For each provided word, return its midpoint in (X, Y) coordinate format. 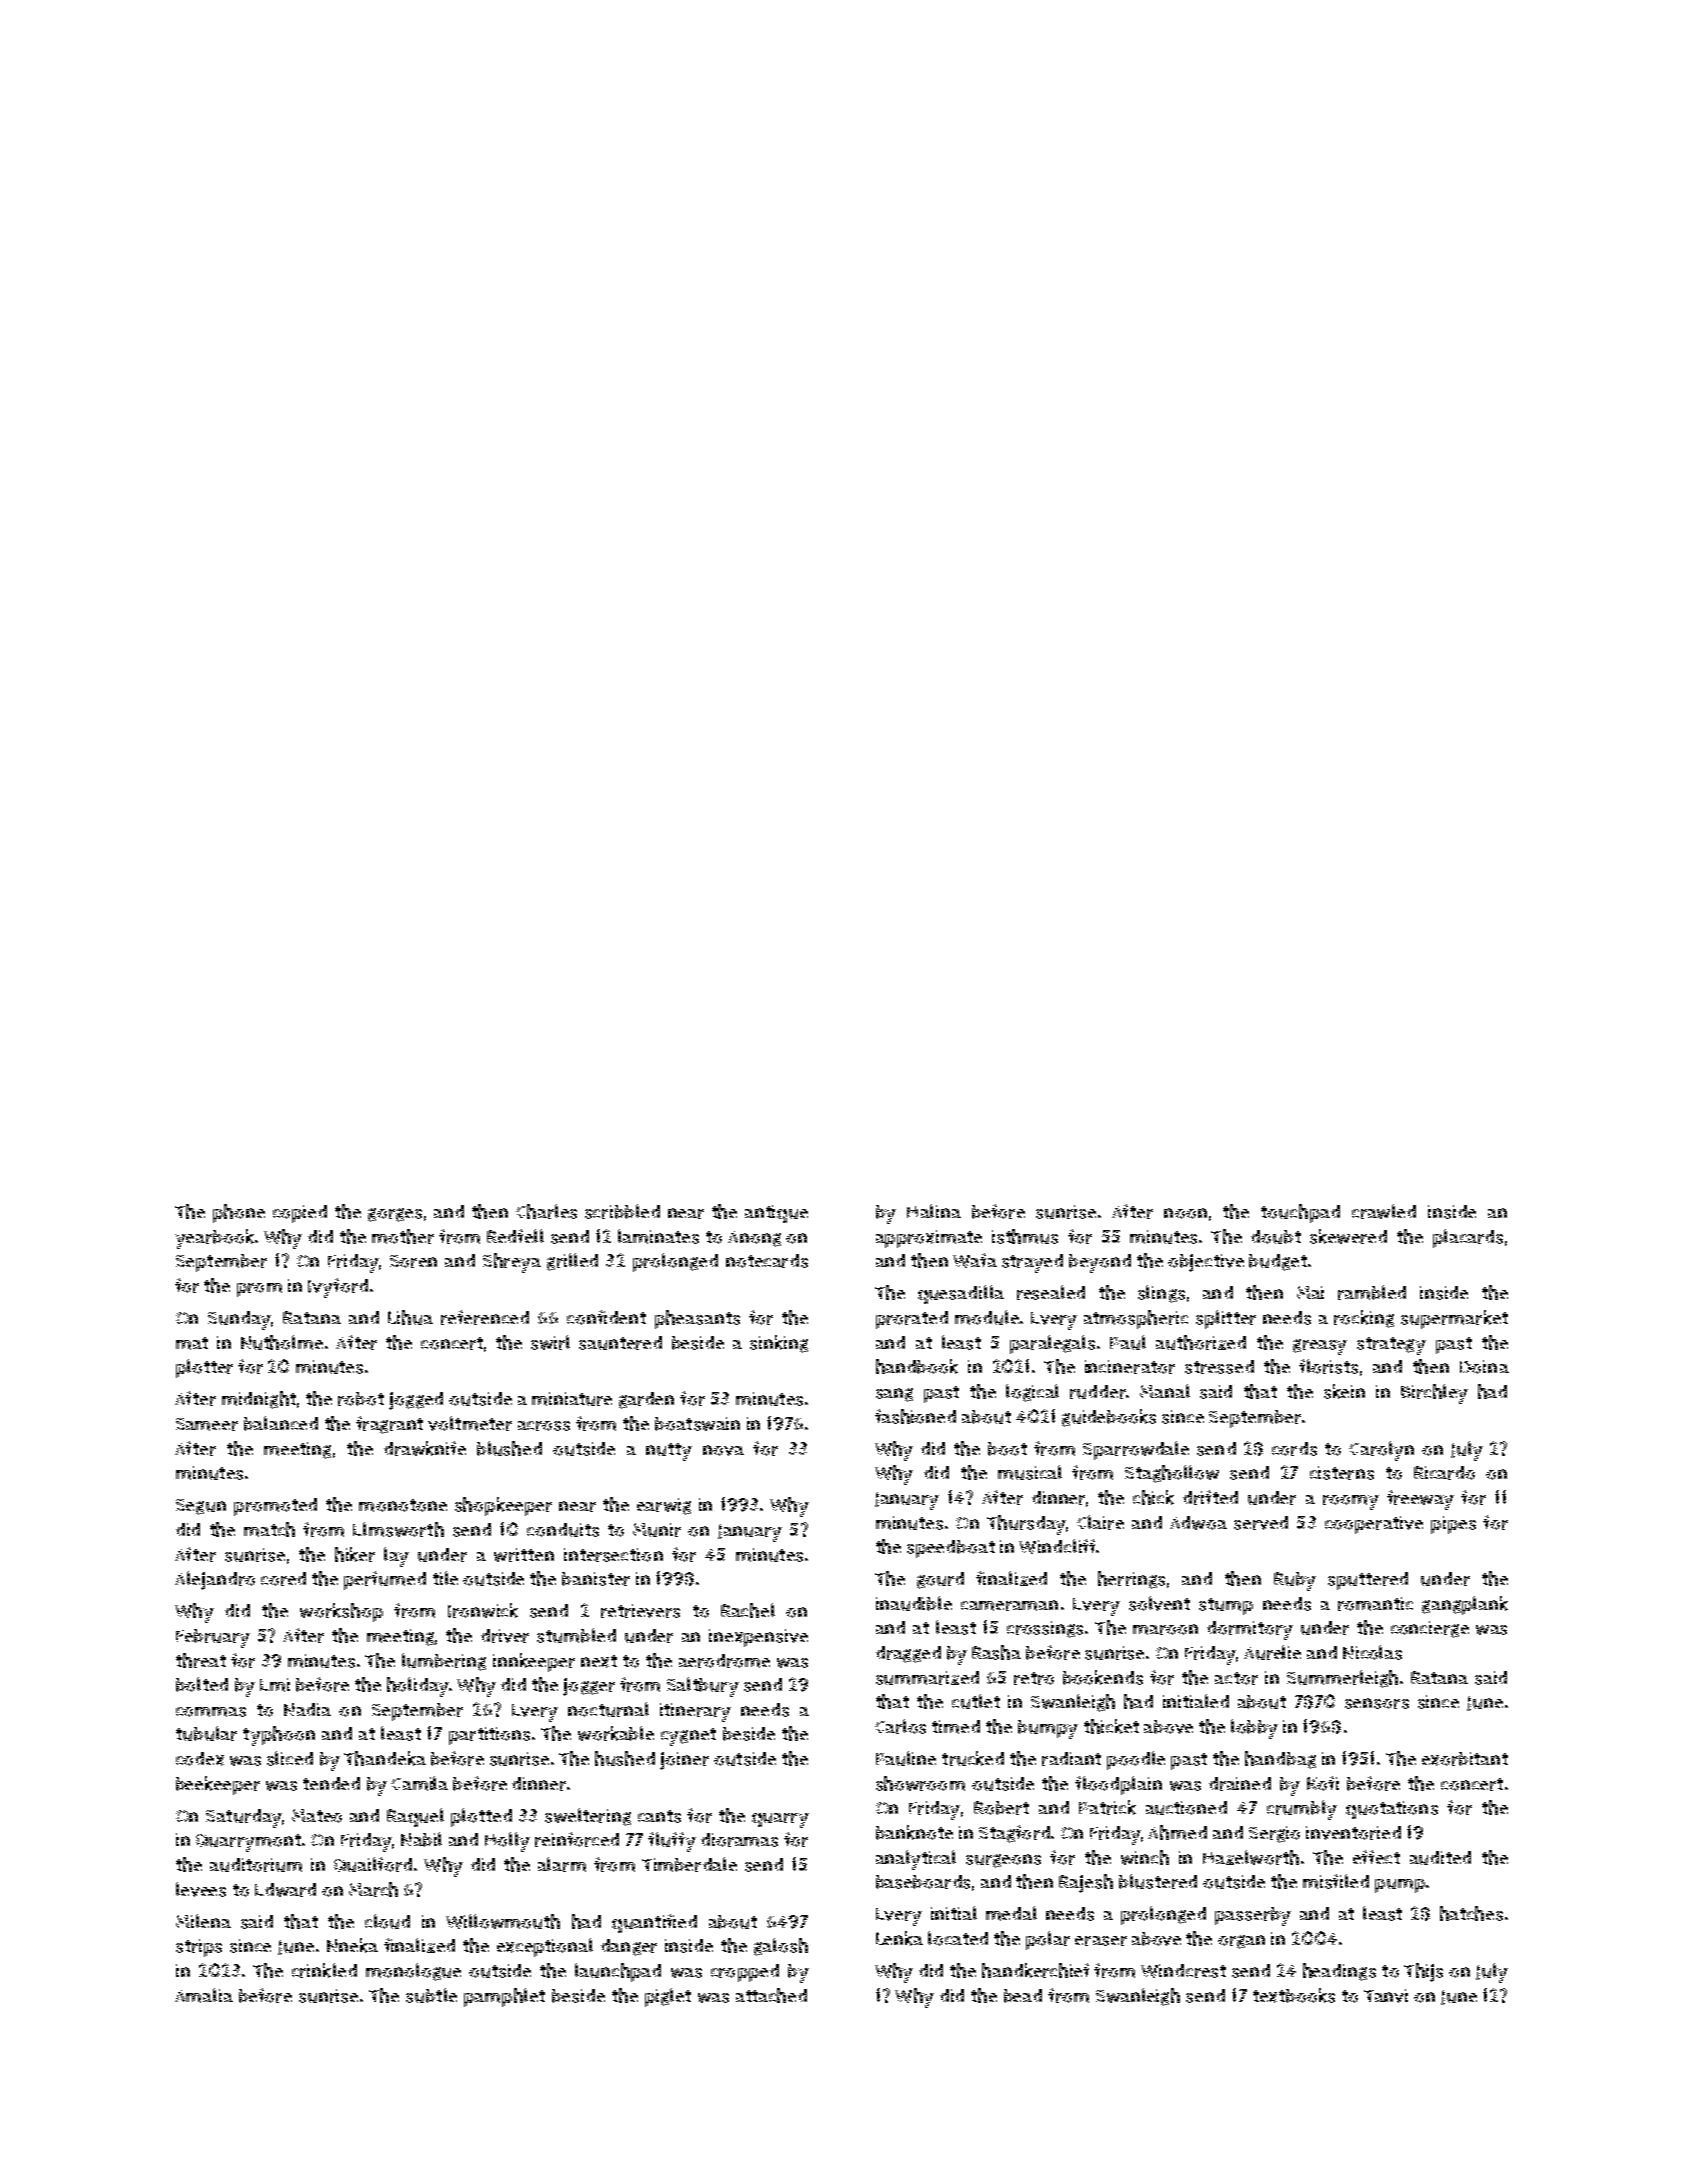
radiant (1071, 1759)
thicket (1111, 1726)
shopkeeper (503, 1506)
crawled (1384, 1211)
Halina (934, 1211)
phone (239, 1213)
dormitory (1250, 1630)
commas (211, 1712)
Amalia (204, 1995)
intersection (613, 1555)
